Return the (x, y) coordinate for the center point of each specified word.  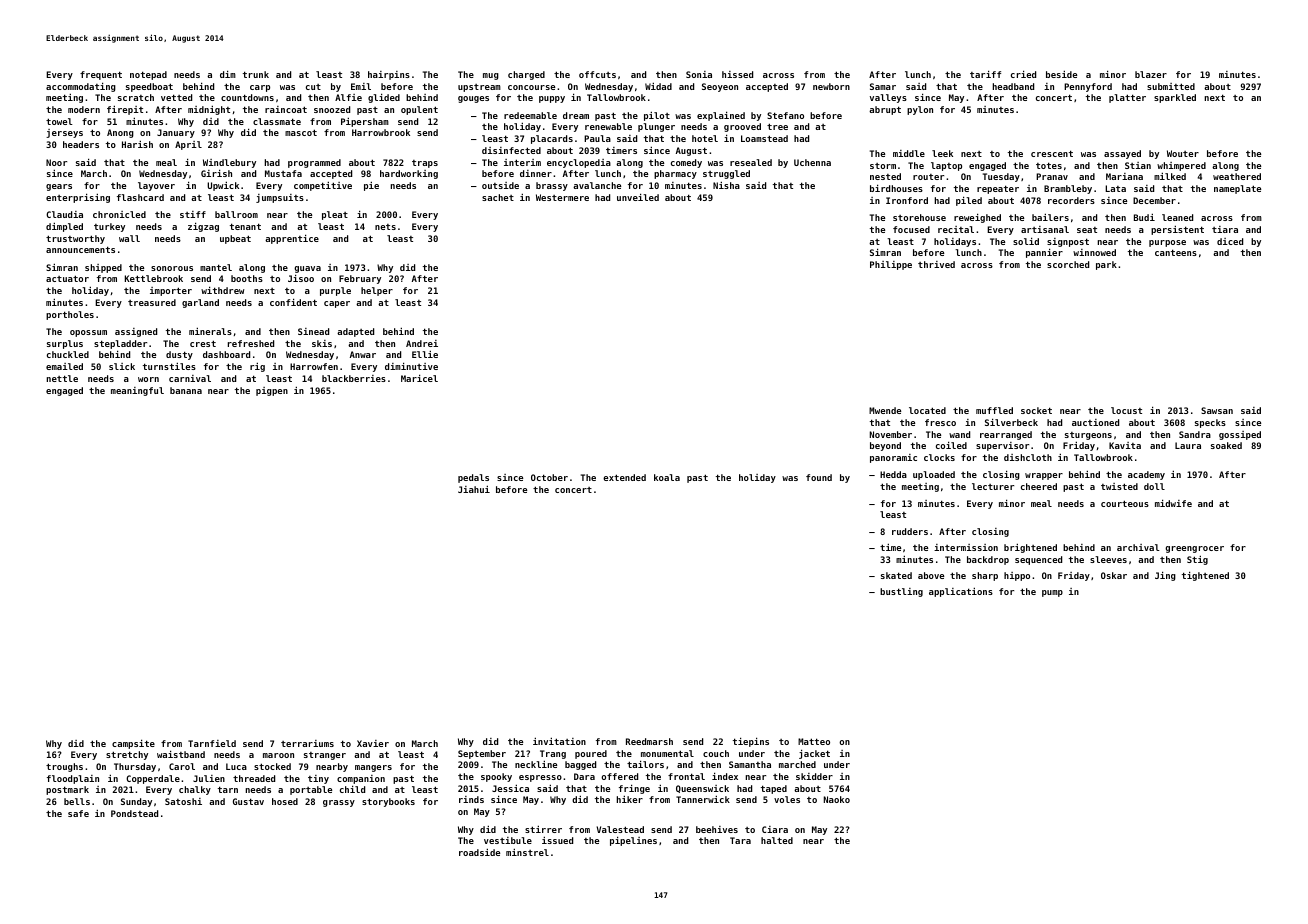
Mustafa (283, 173)
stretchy (127, 755)
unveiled (638, 197)
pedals (473, 478)
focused (911, 229)
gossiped (1240, 435)
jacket (814, 754)
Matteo (814, 741)
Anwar (363, 354)
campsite (133, 744)
